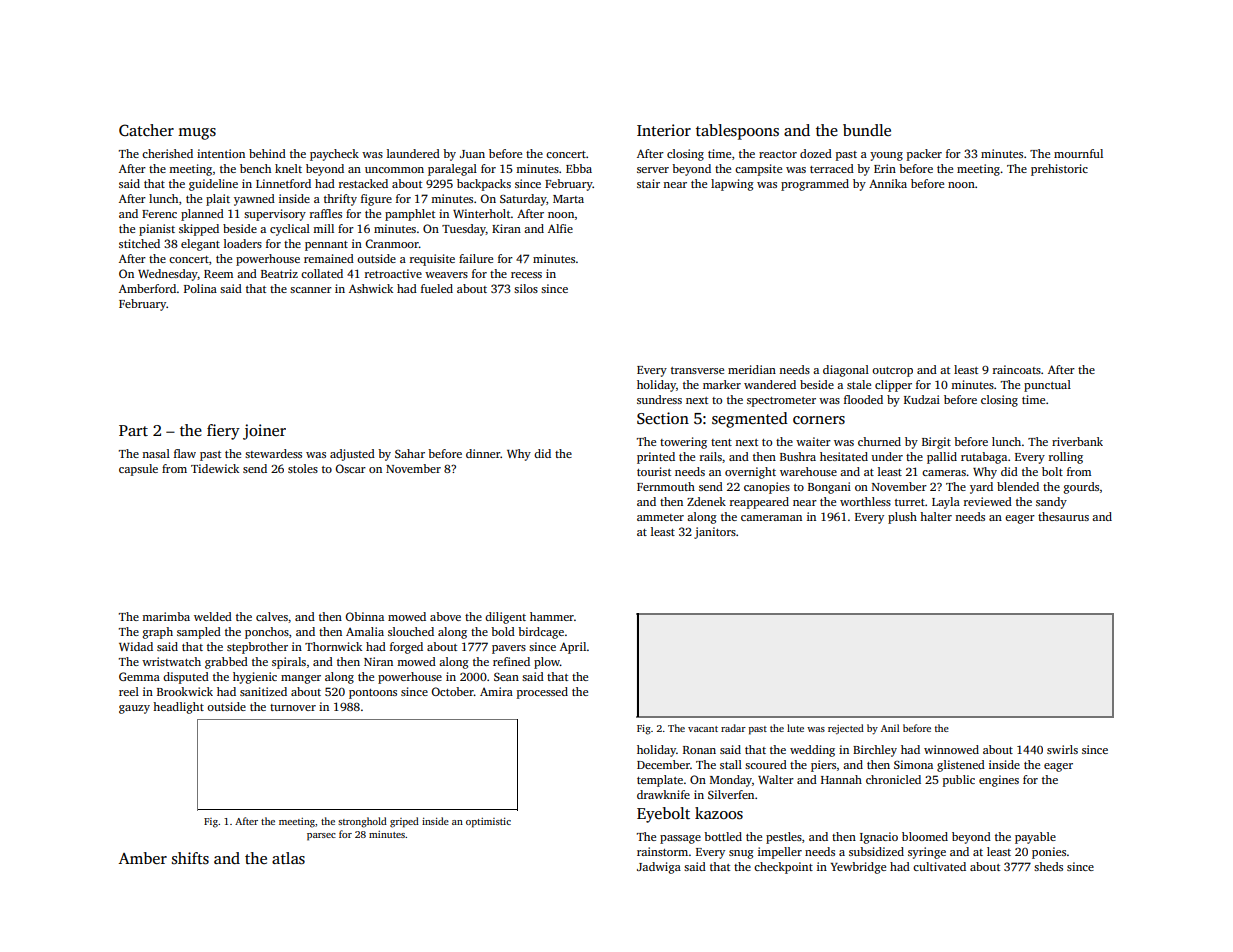 This screenshot has width=1233, height=952. I want to click on Niran, so click(378, 661).
